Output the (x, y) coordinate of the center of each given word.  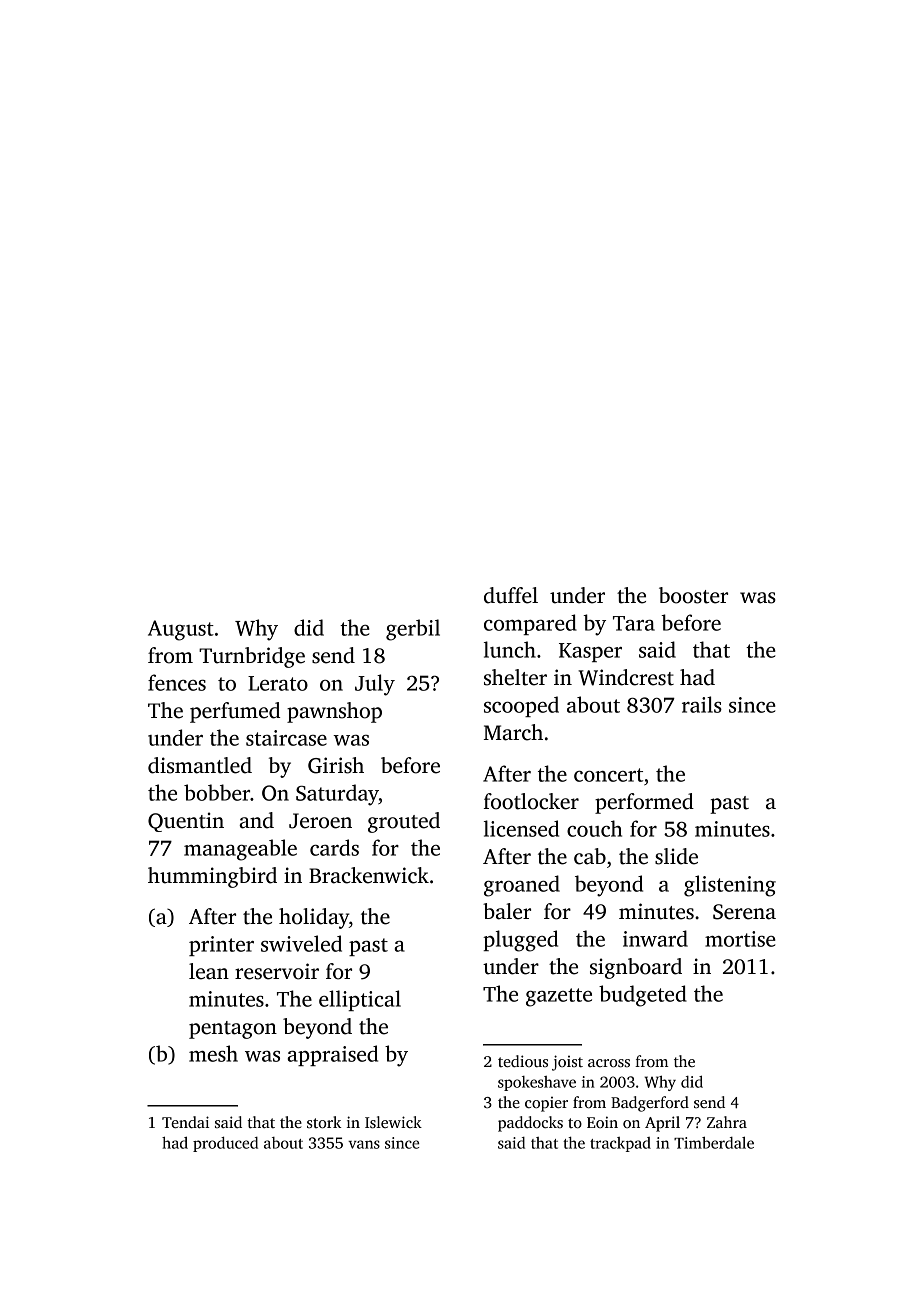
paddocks (530, 1124)
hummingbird (212, 877)
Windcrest (626, 677)
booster (693, 595)
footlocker (531, 801)
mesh (213, 1053)
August (181, 630)
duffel (511, 595)
